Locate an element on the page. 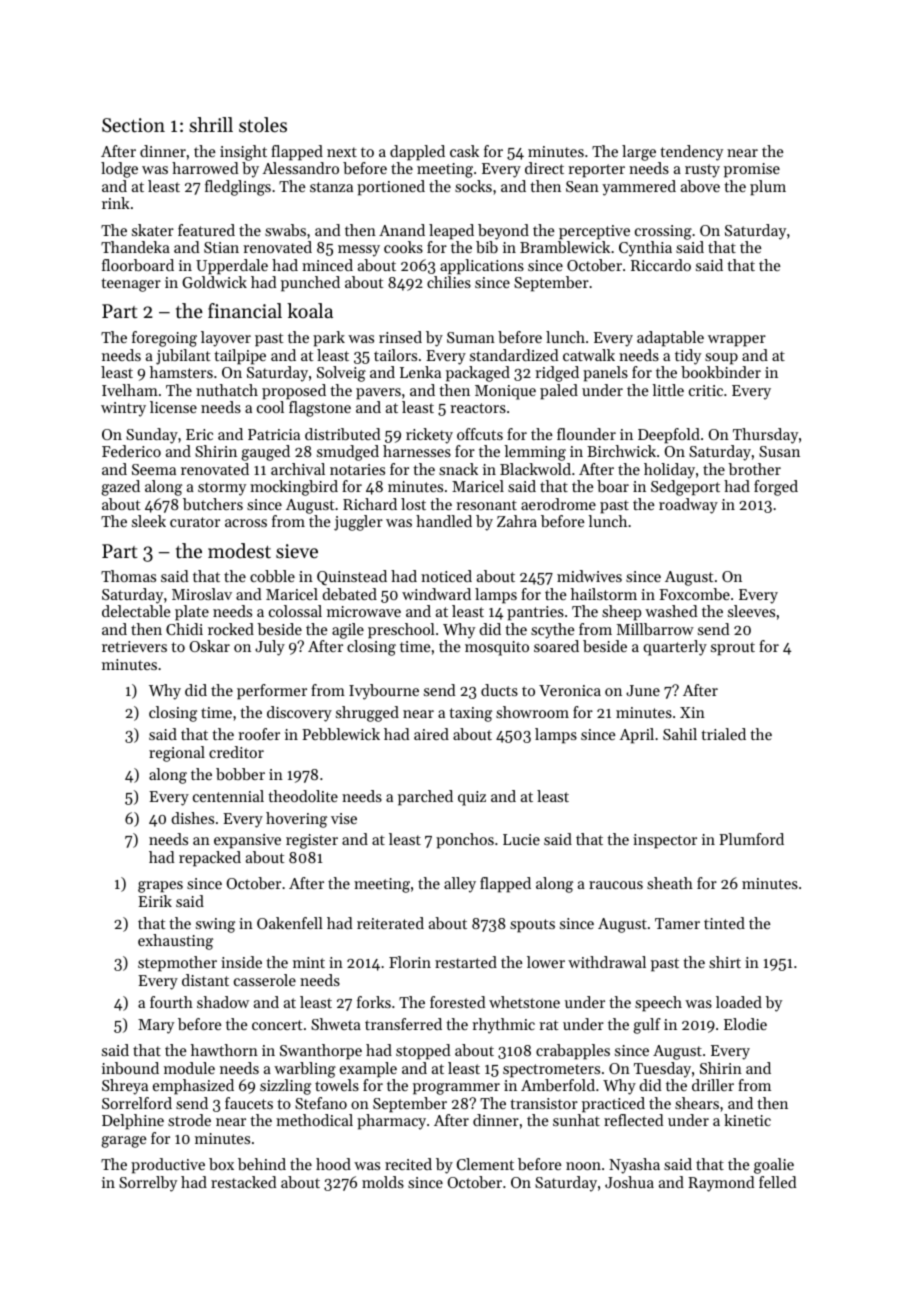 Image resolution: width=908 pixels, height=1316 pixels. Mary is located at coordinates (156, 1026).
